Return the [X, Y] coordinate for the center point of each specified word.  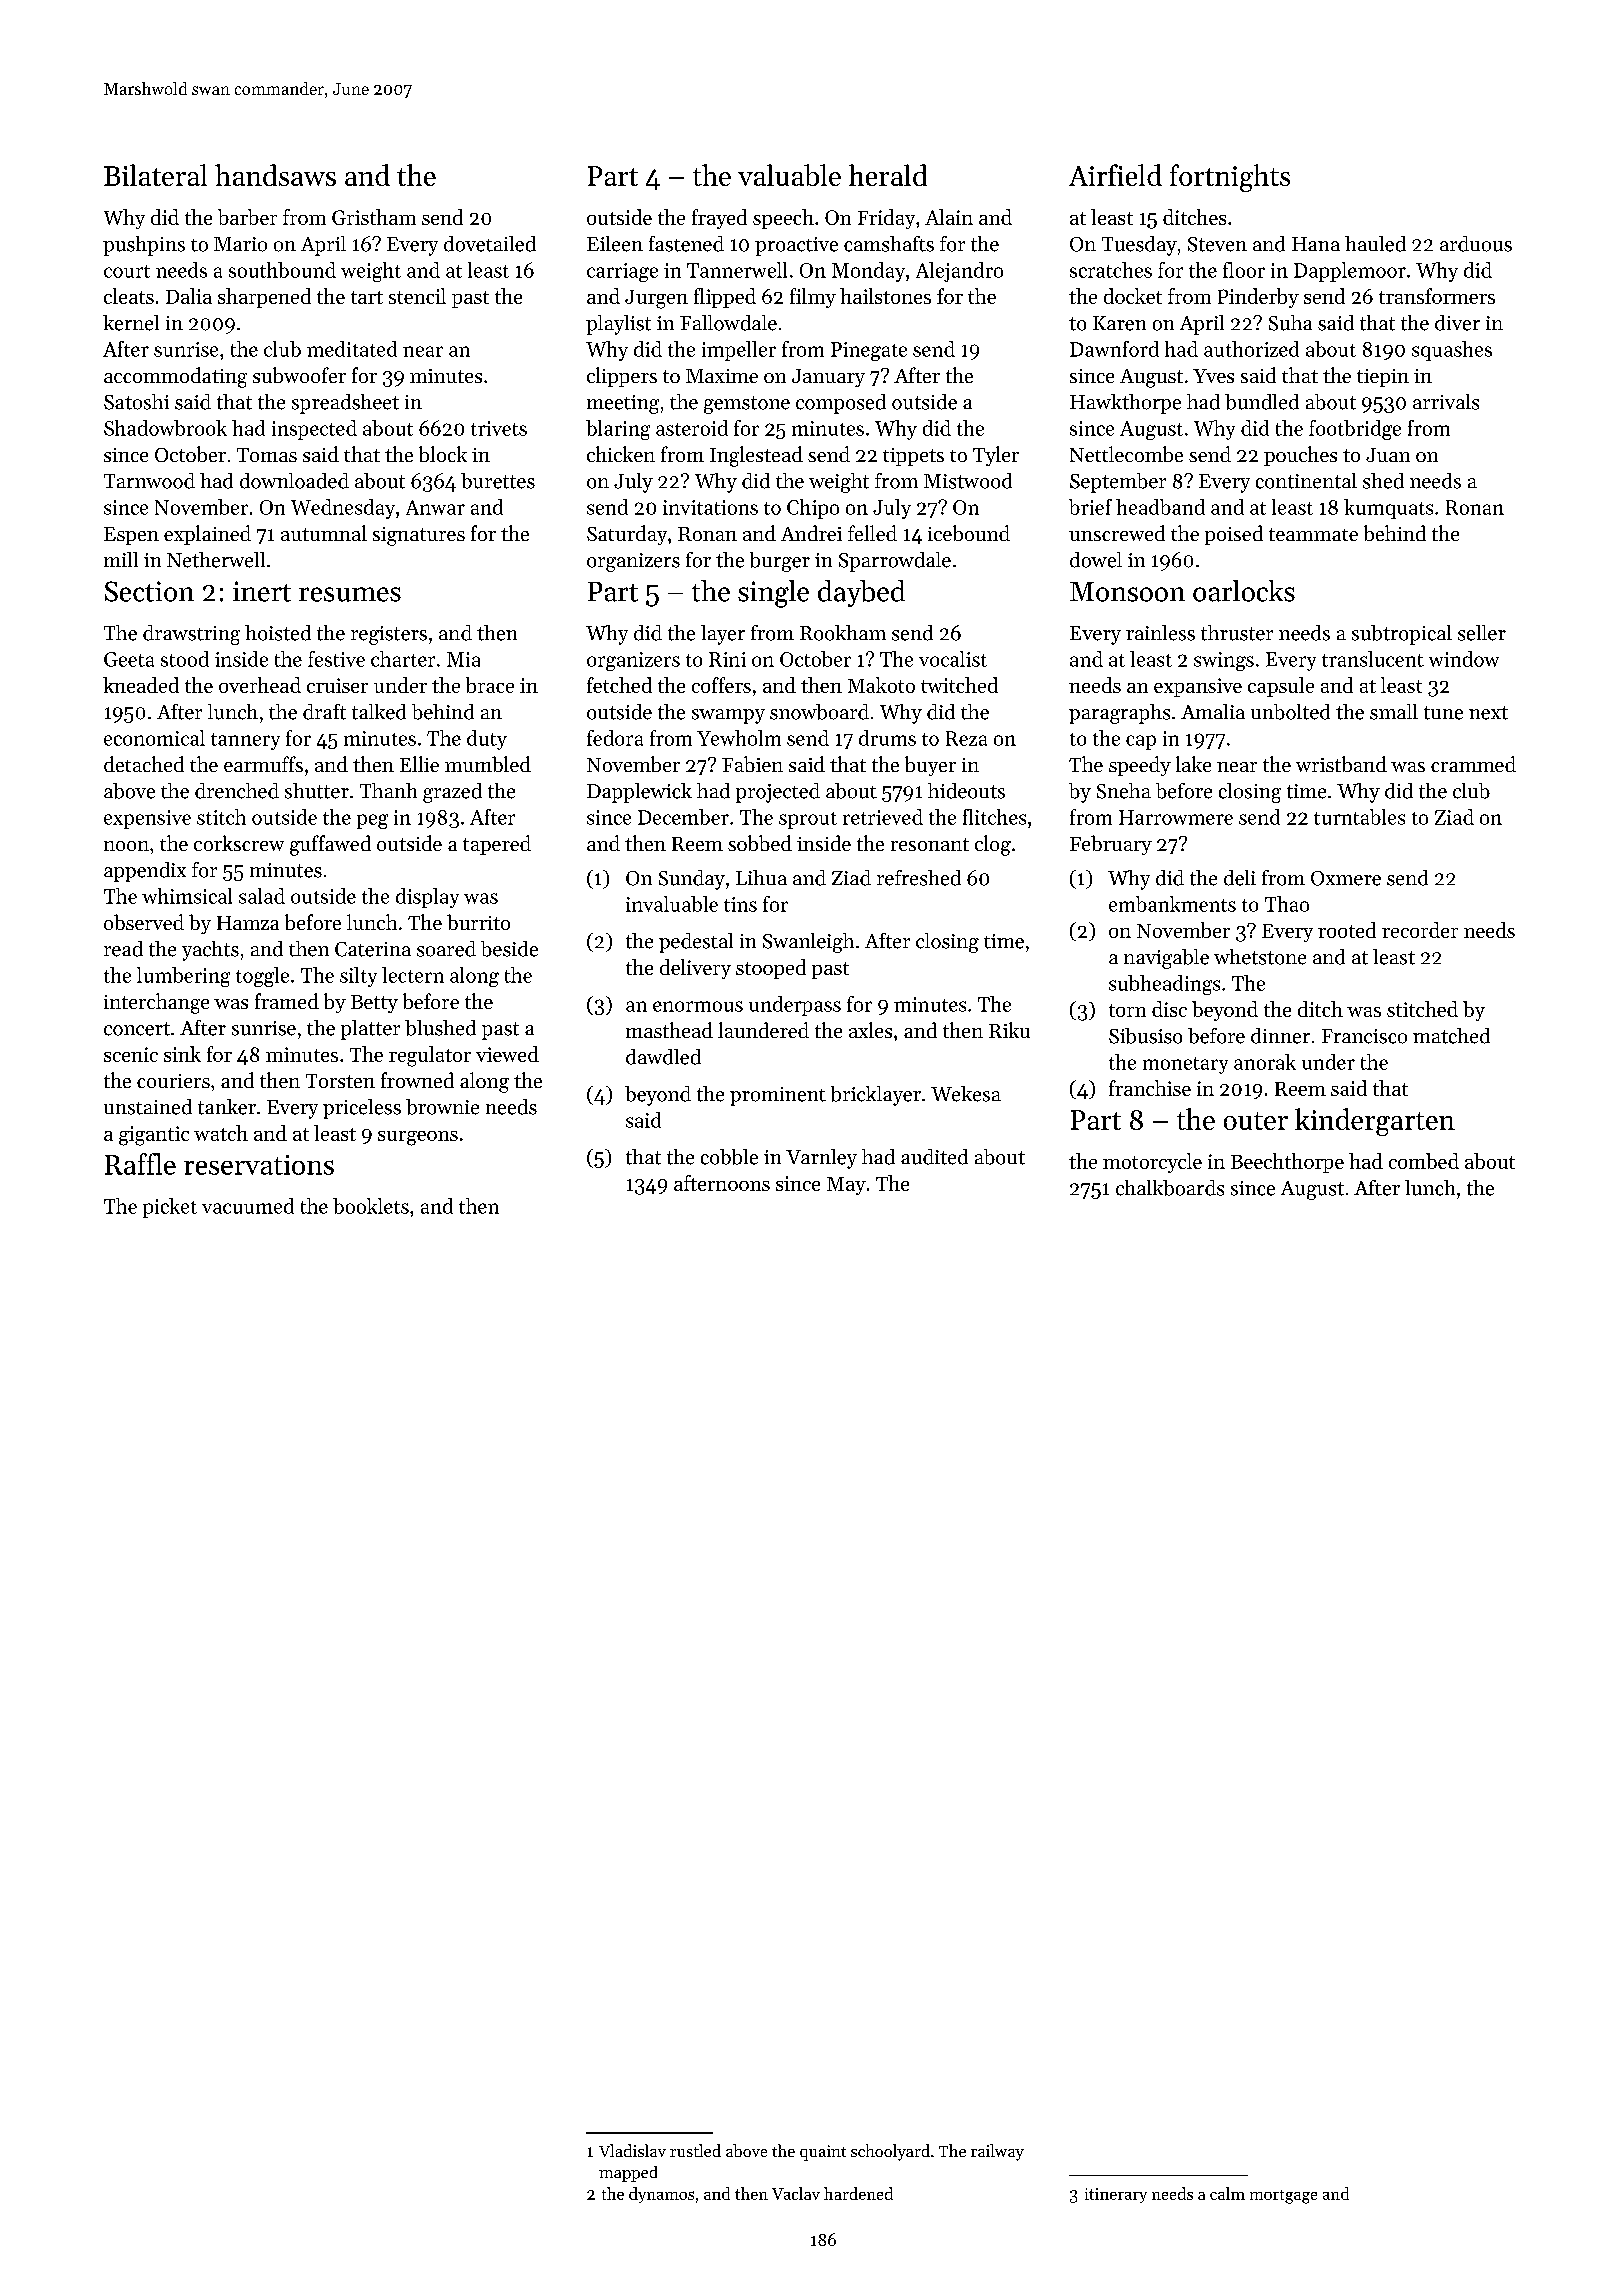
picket [170, 1208]
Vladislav [632, 2150]
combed [1424, 1161]
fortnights [1230, 178]
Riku [1009, 1030]
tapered [497, 845]
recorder [1420, 930]
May [846, 1186]
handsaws [275, 175]
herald [888, 175]
